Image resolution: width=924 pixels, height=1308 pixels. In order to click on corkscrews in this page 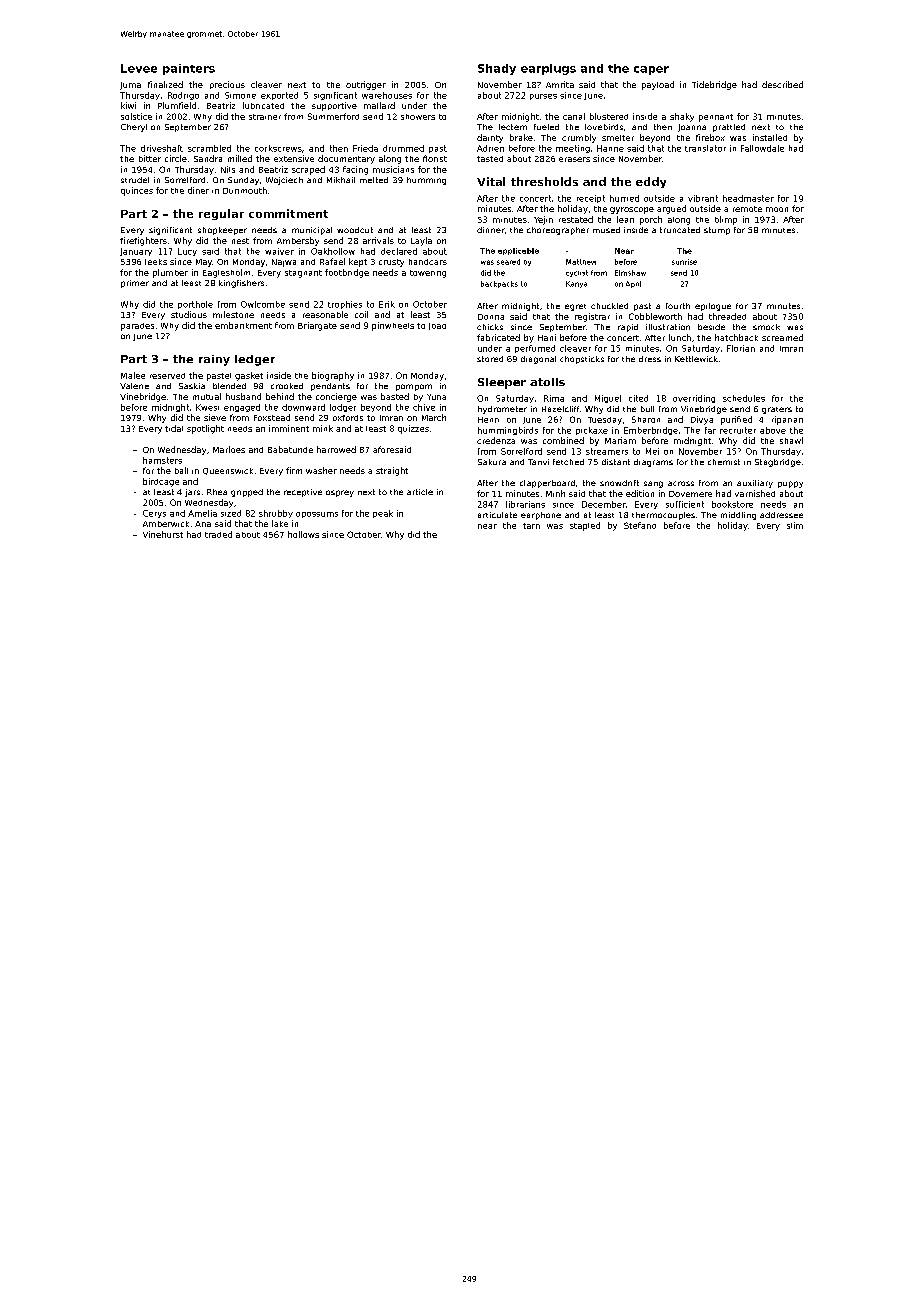, I will do `click(278, 148)`.
